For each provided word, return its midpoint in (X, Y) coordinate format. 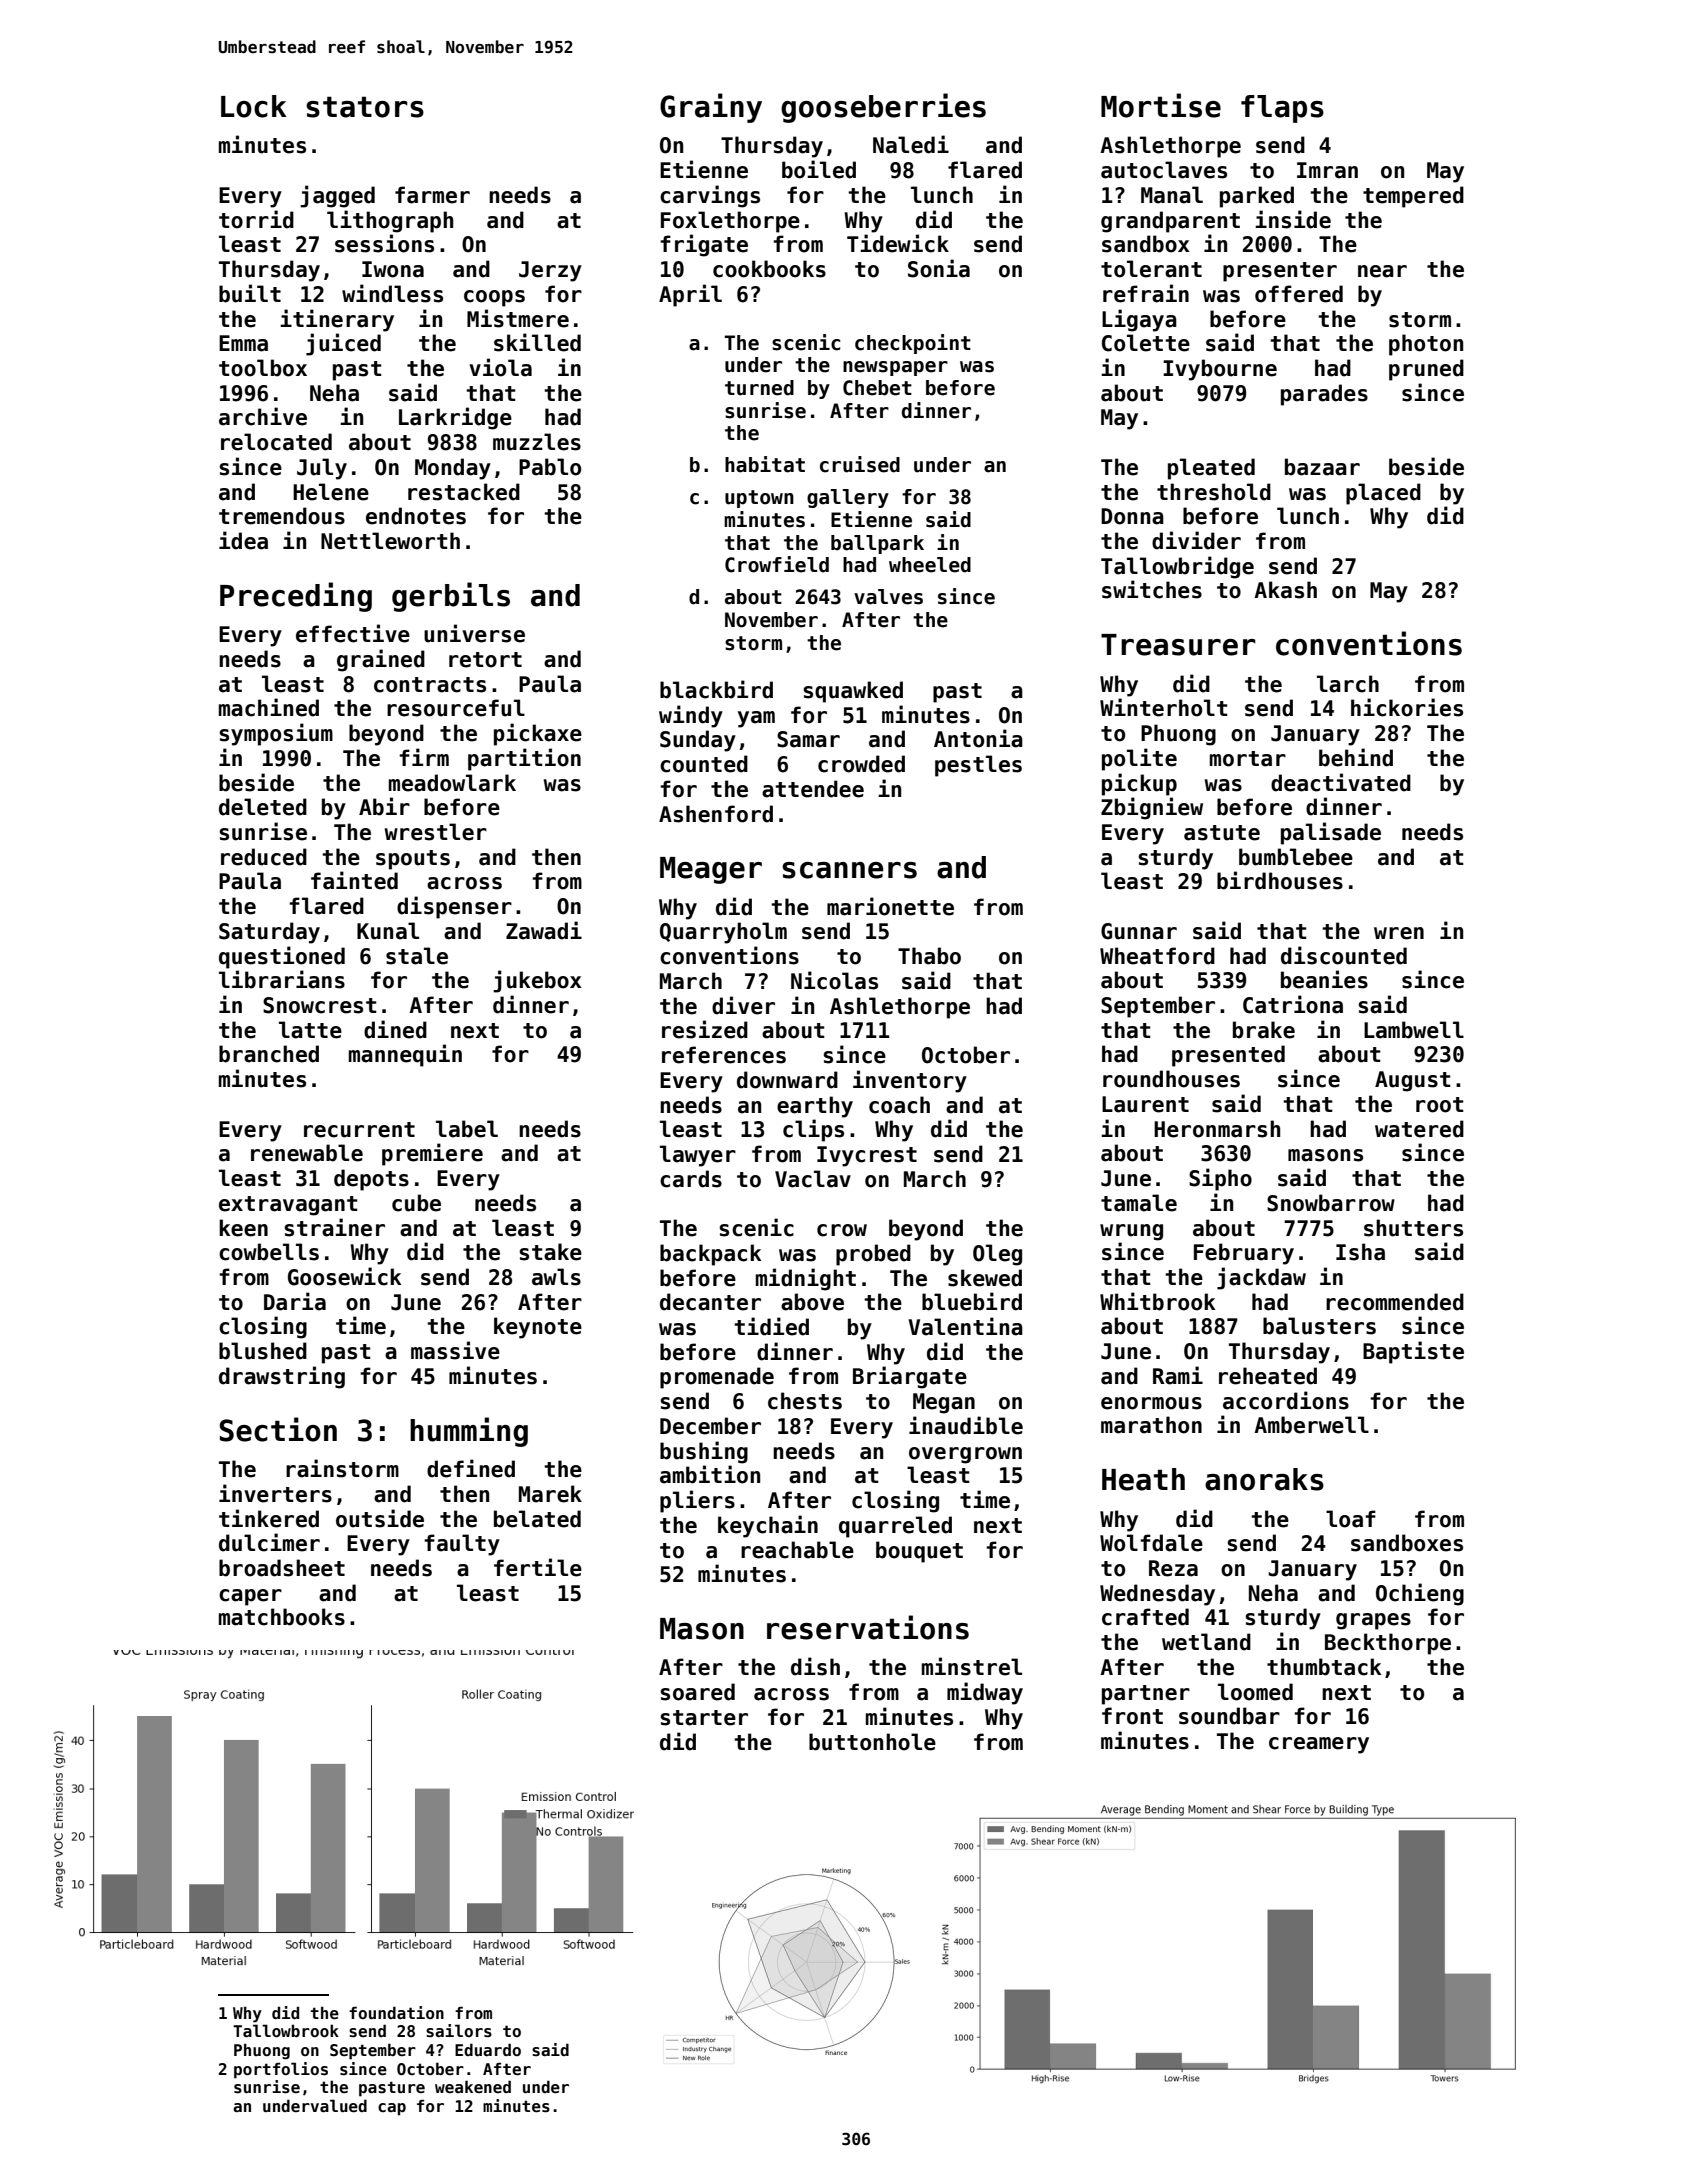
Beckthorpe (1388, 1644)
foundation (396, 2012)
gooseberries (883, 108)
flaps (1282, 109)
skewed (985, 1278)
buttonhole (872, 1742)
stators (365, 107)
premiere (432, 1154)
